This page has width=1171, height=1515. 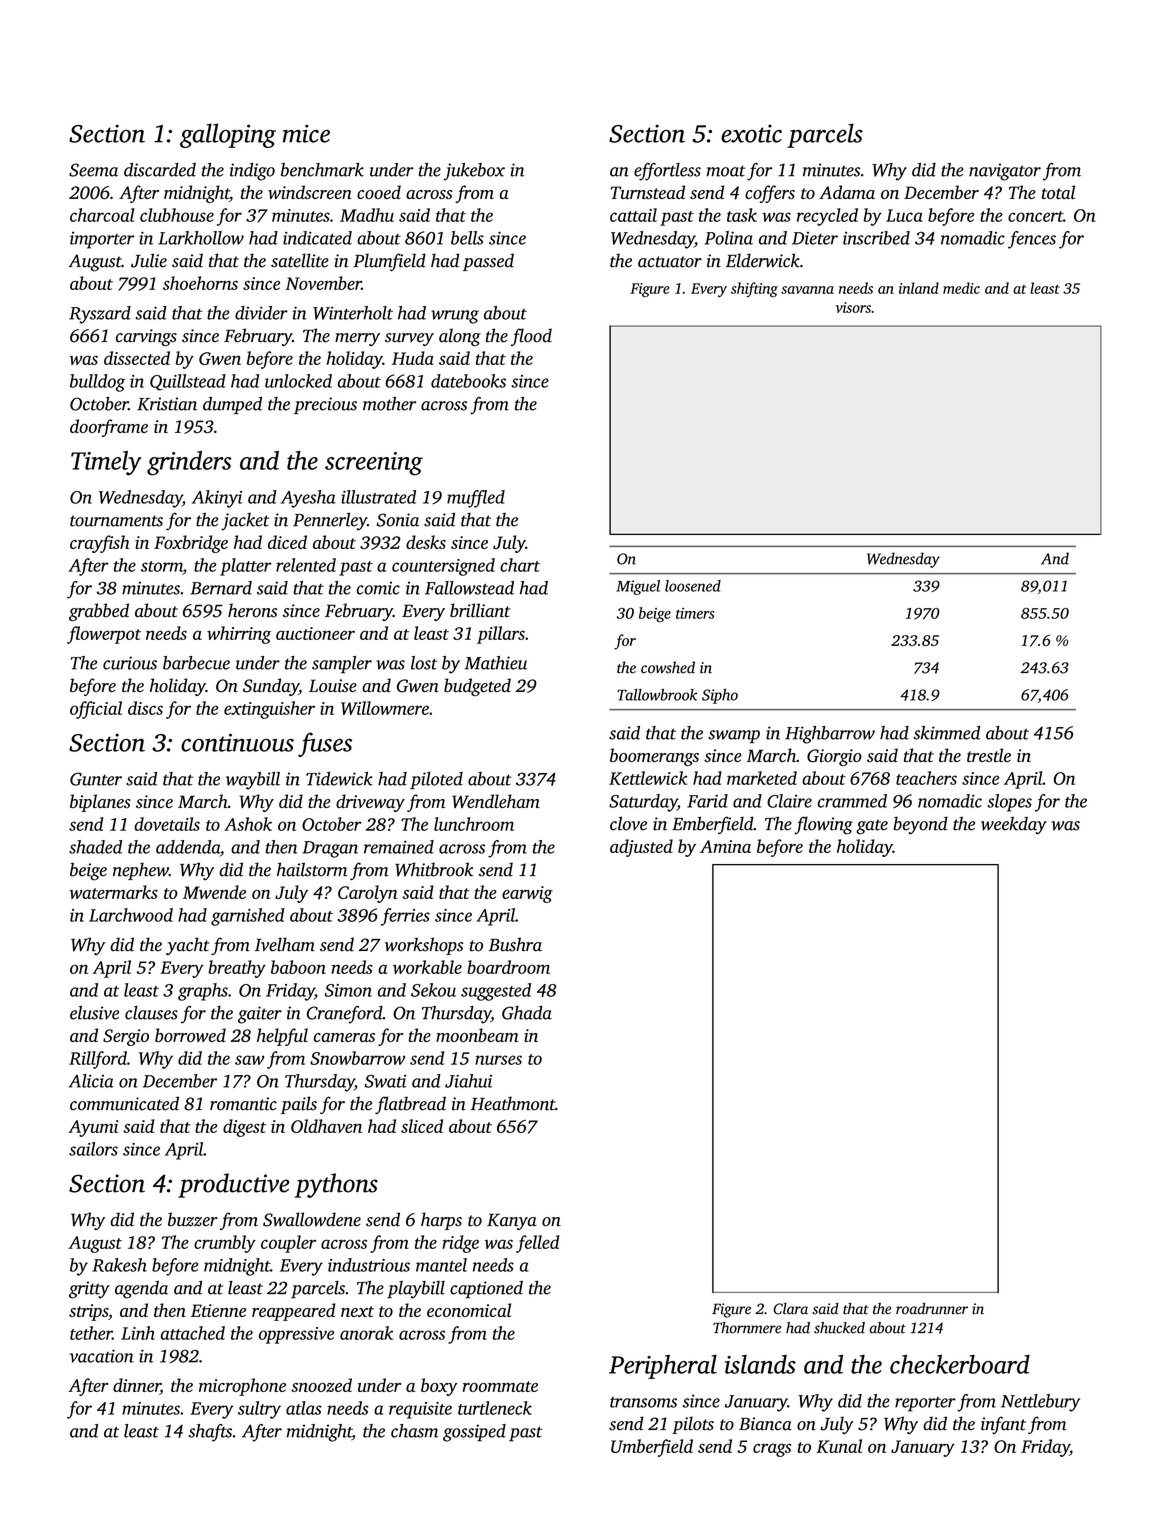 I want to click on Amina, so click(x=725, y=846).
